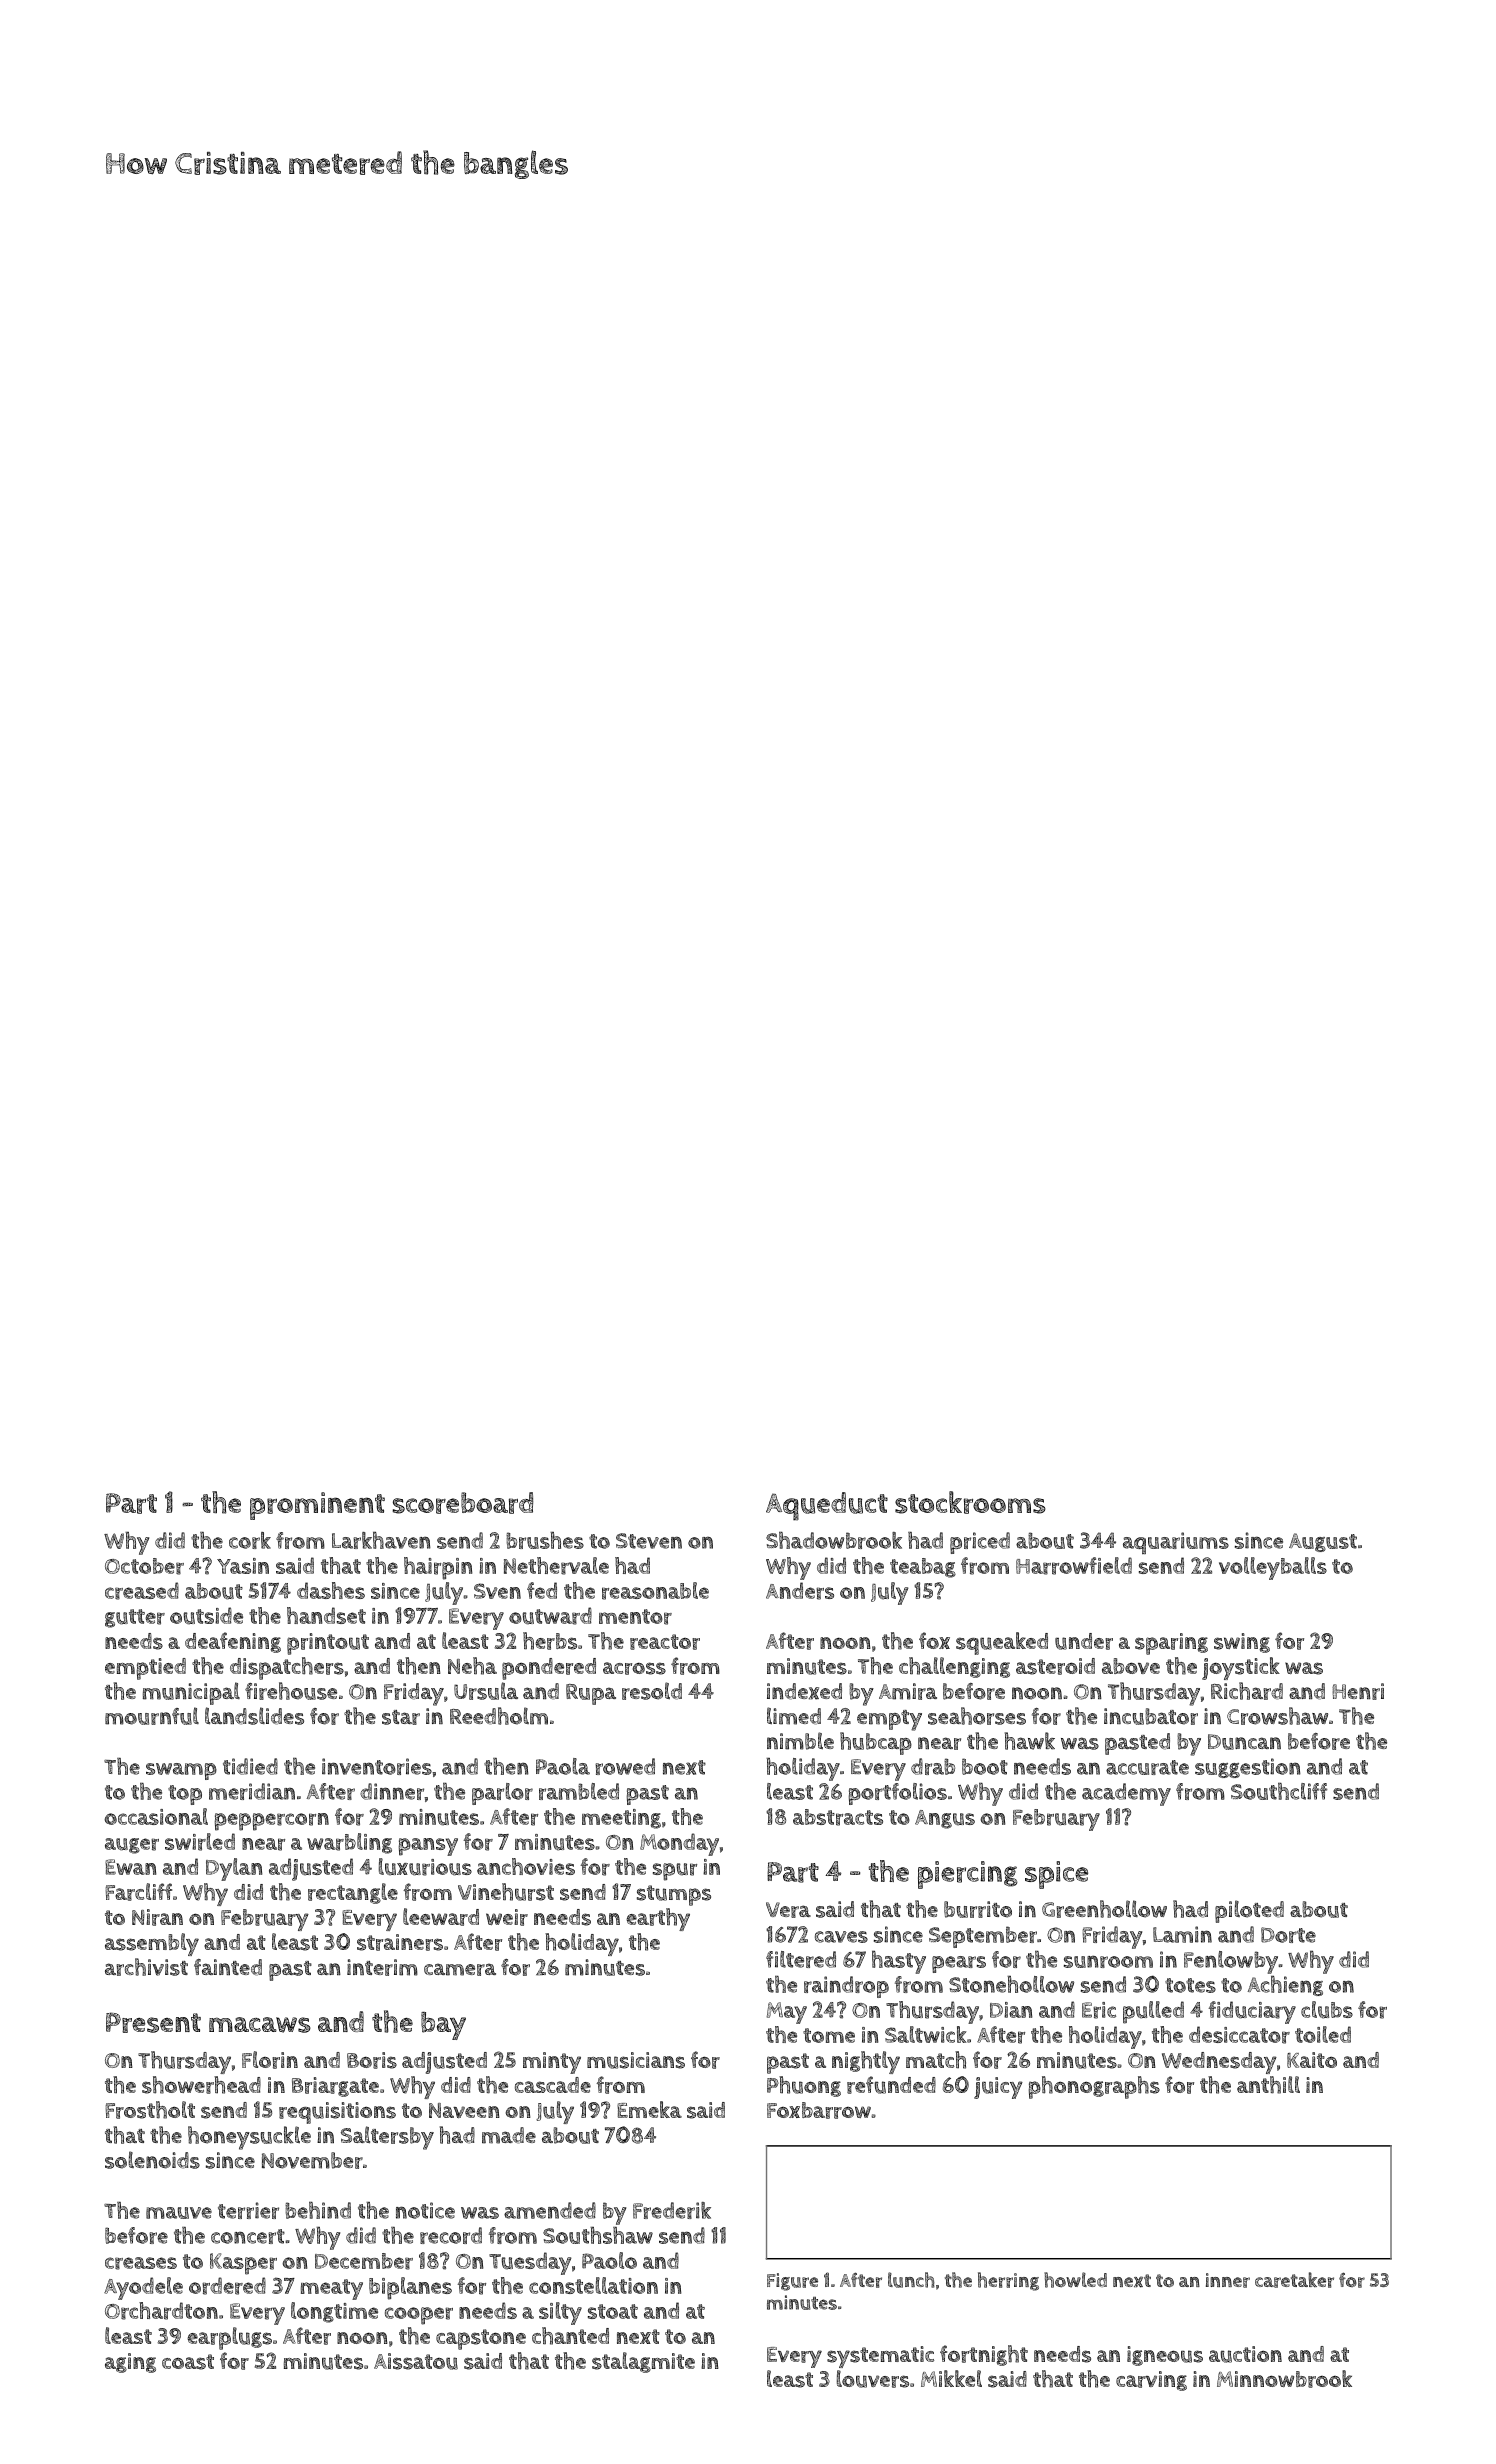  I want to click on louvers, so click(873, 2379).
